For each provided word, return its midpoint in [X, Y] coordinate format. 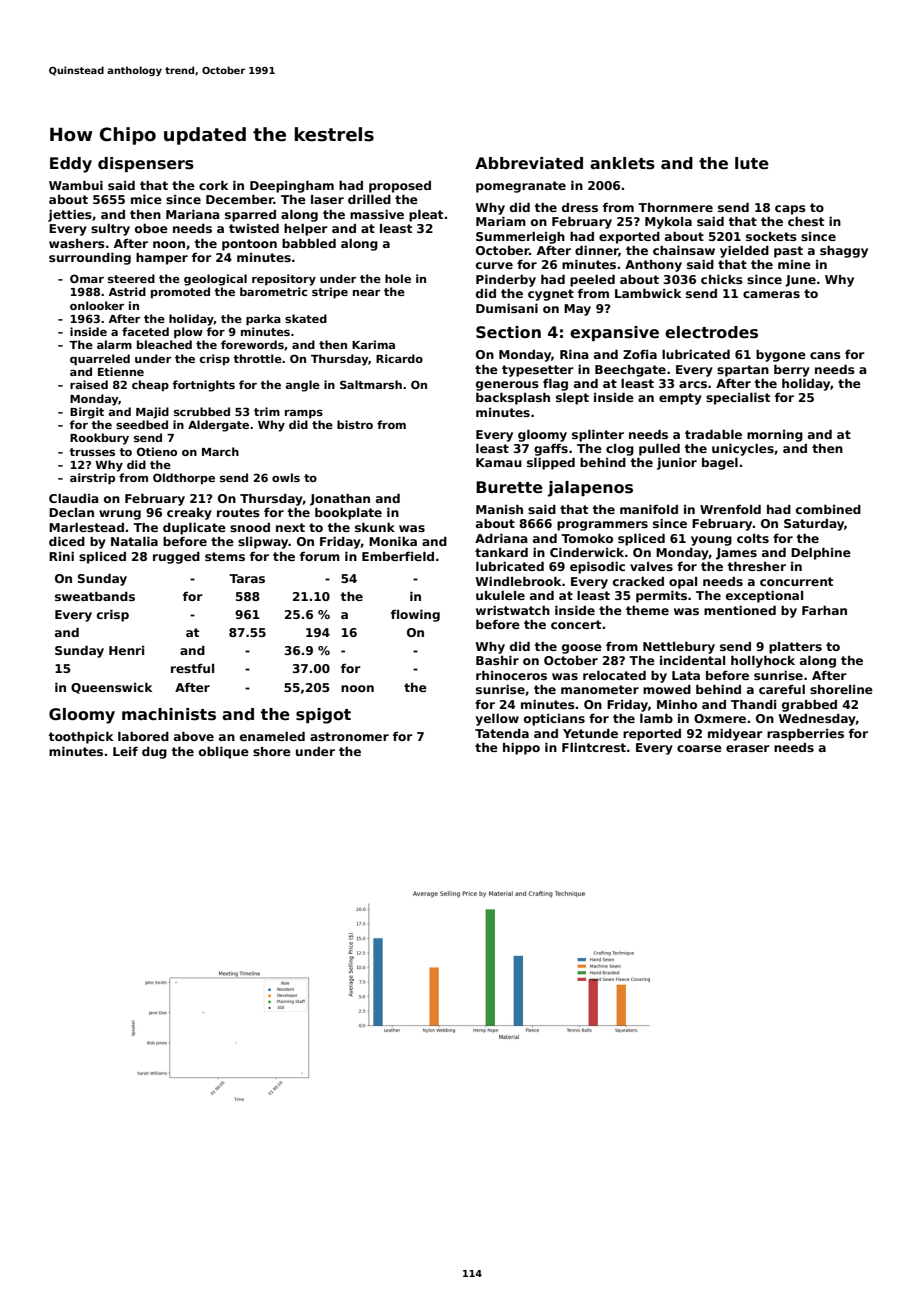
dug [154, 753]
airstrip [92, 479]
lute [752, 163]
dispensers [146, 164]
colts [753, 538]
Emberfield [398, 556]
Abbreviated [529, 163]
